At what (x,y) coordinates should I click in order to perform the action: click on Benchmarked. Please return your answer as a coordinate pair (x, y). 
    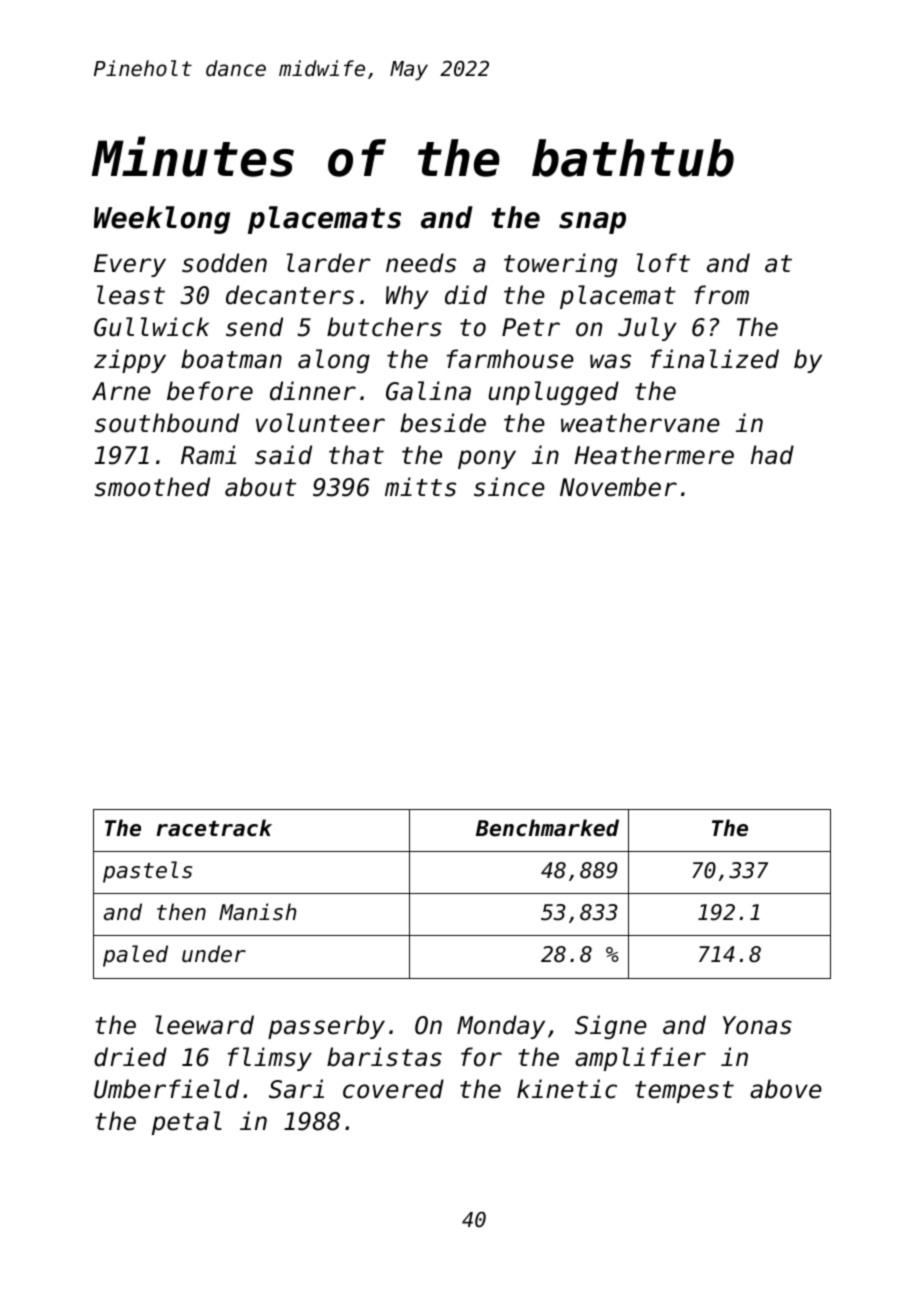
    Looking at the image, I should click on (547, 828).
